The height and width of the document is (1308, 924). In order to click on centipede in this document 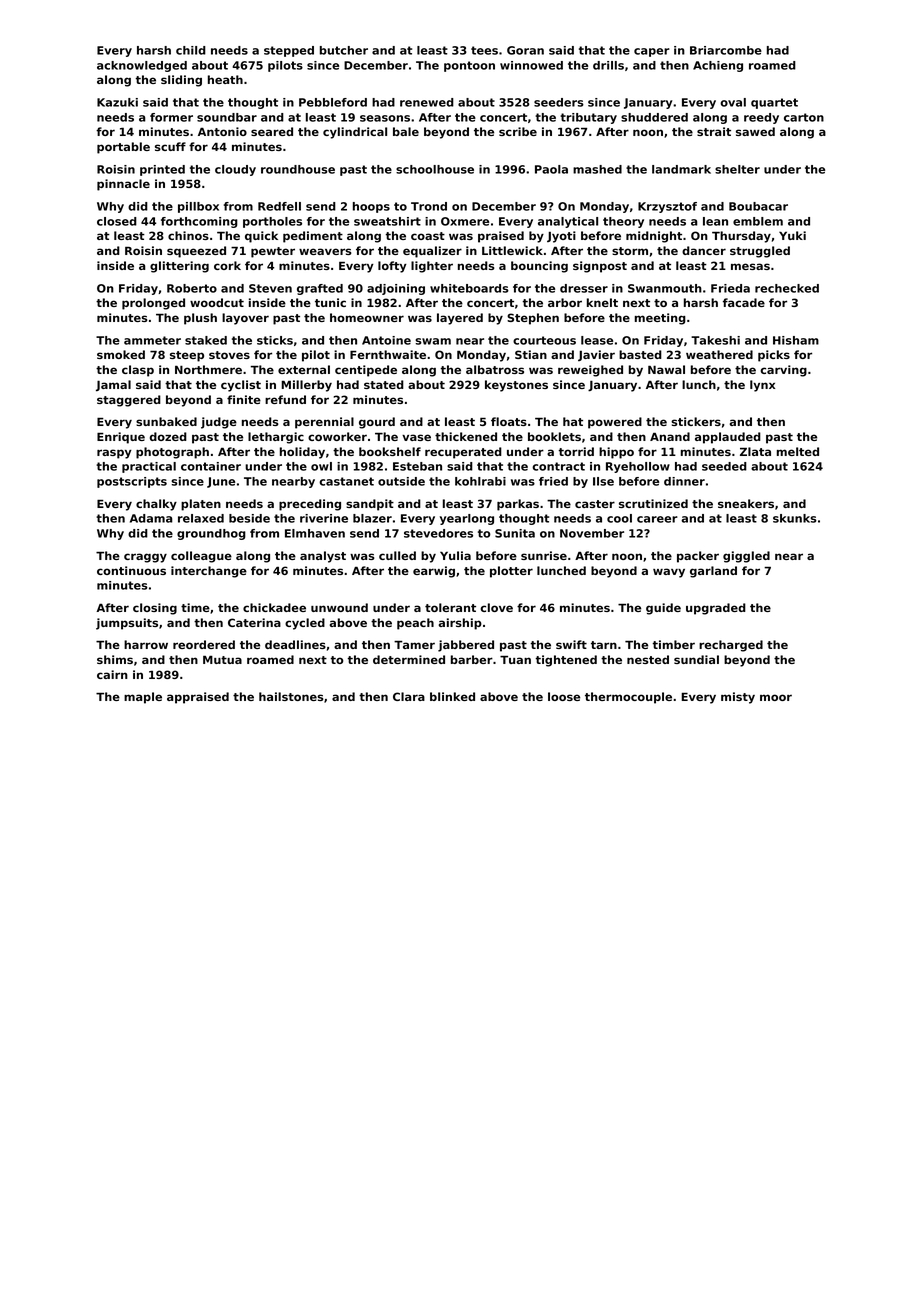, I will do `click(366, 371)`.
